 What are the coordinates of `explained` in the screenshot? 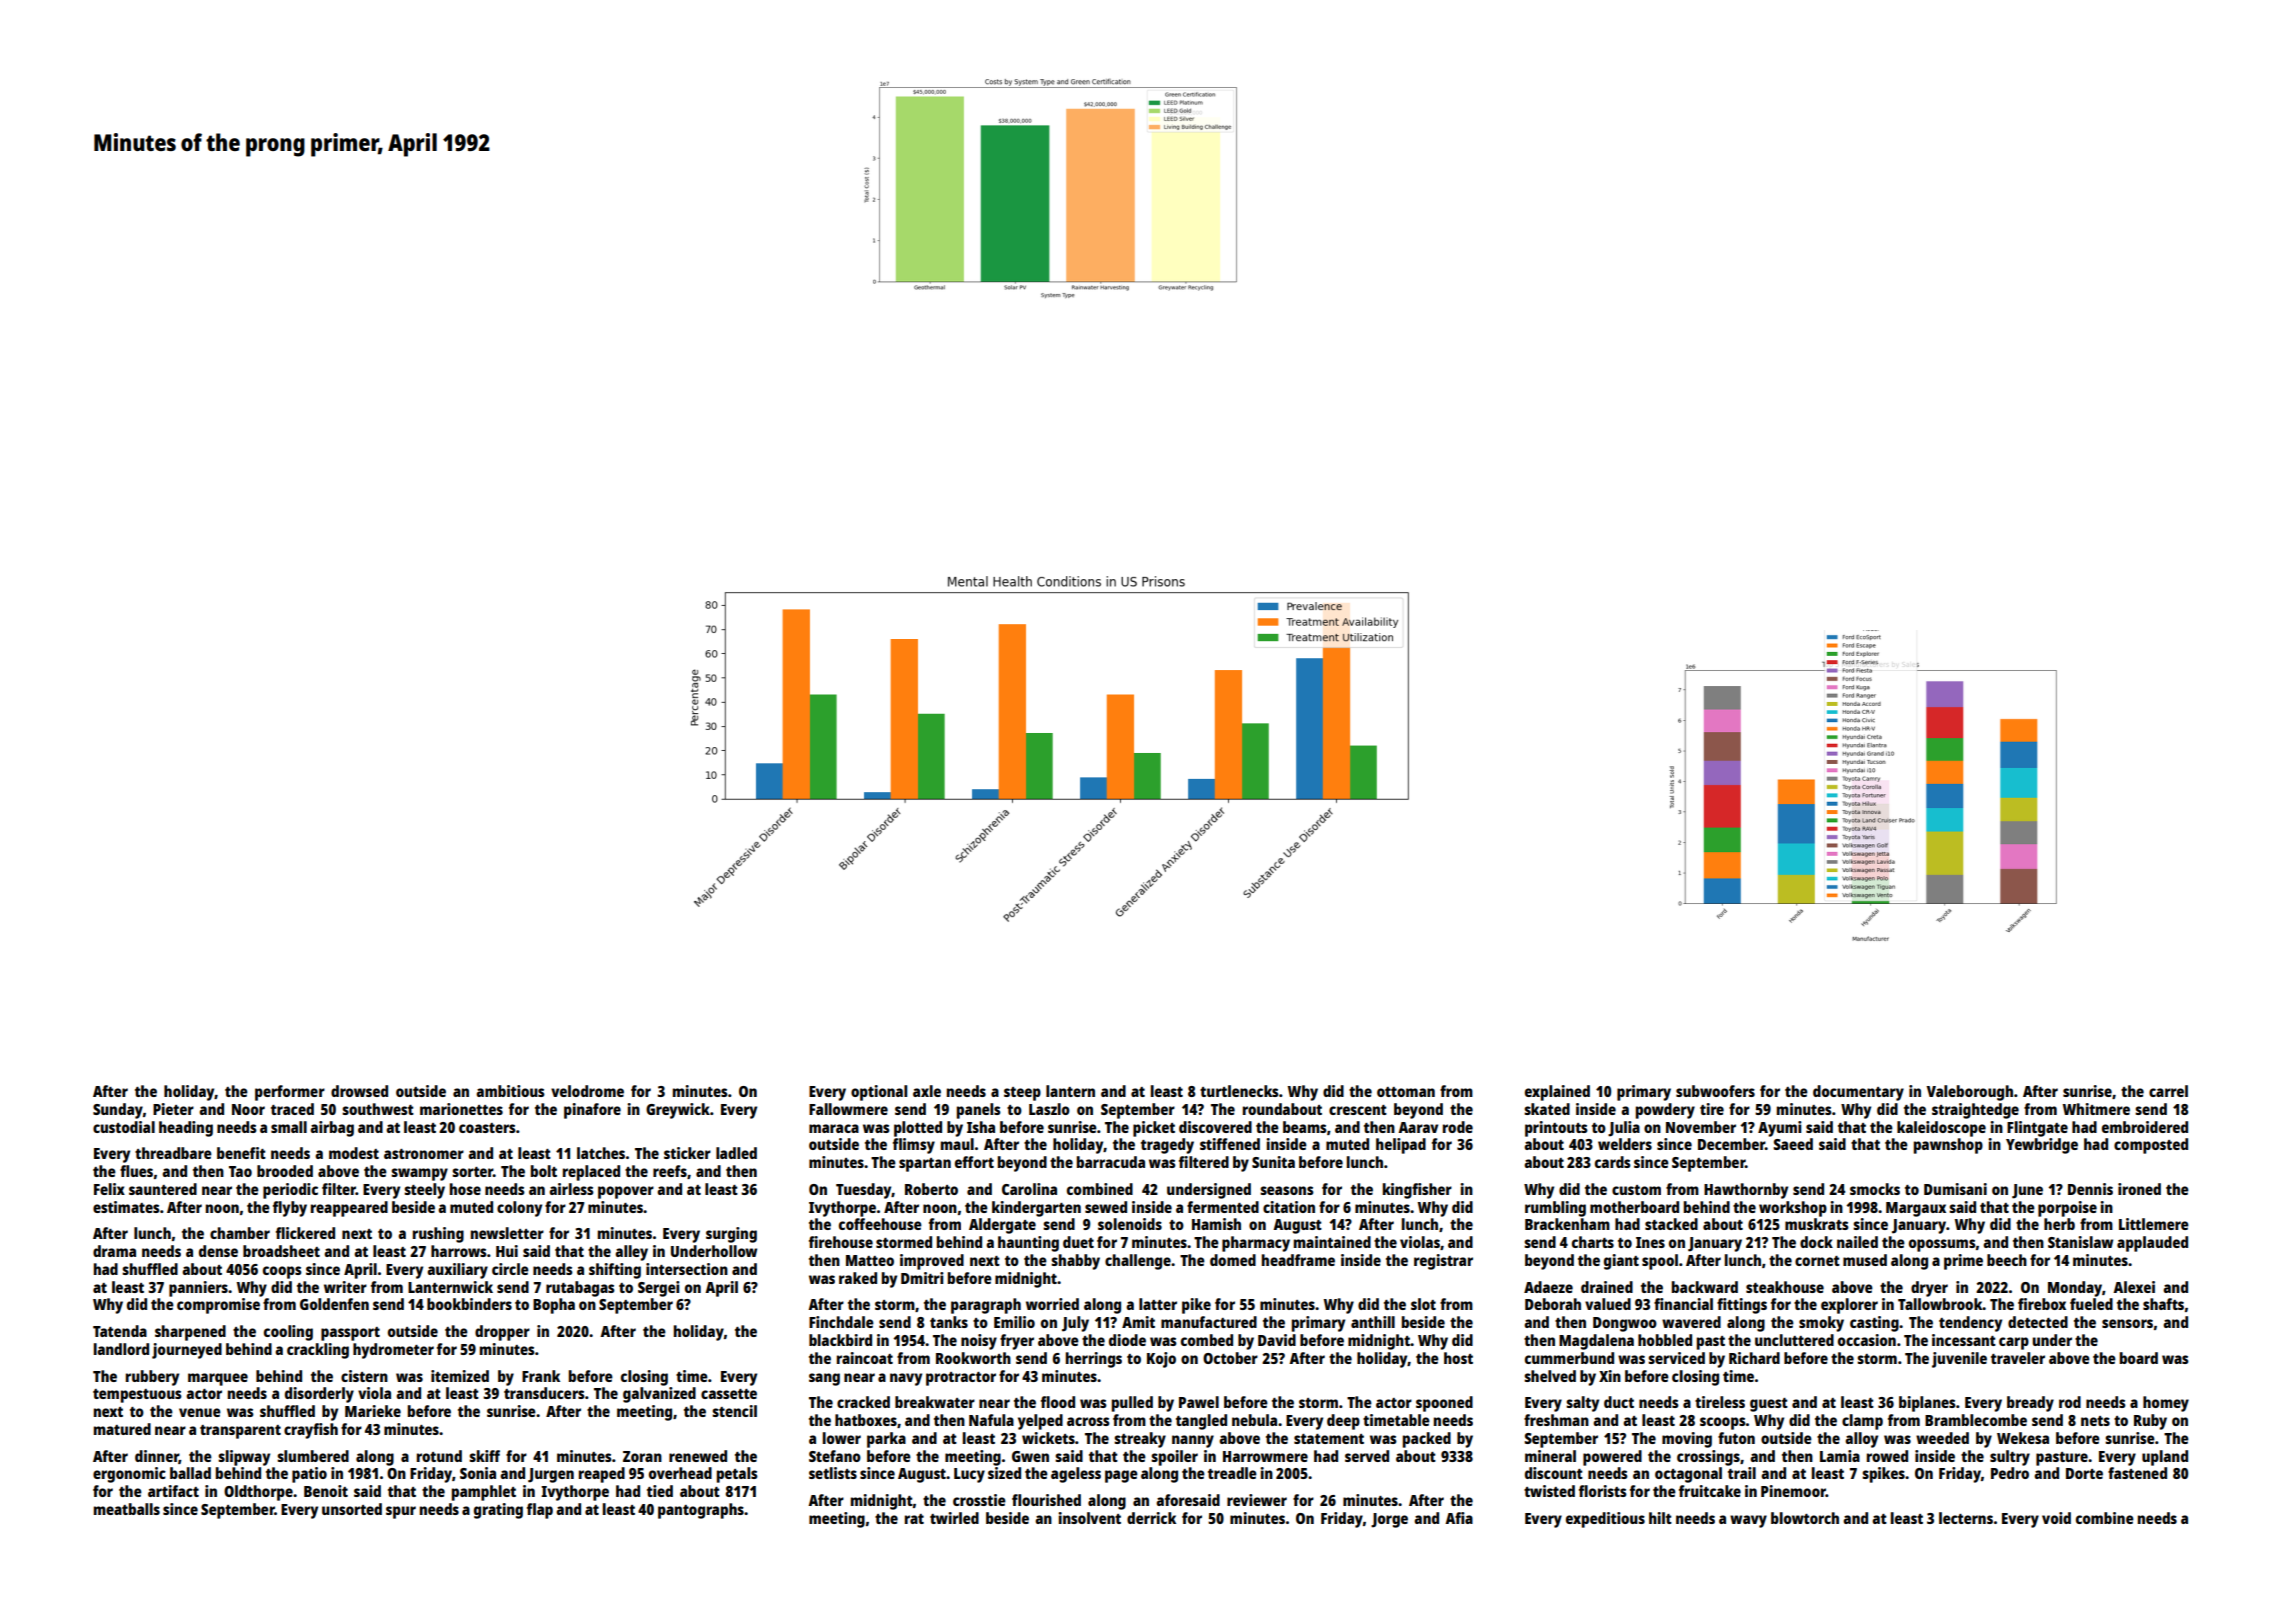 It's located at (1557, 1093).
